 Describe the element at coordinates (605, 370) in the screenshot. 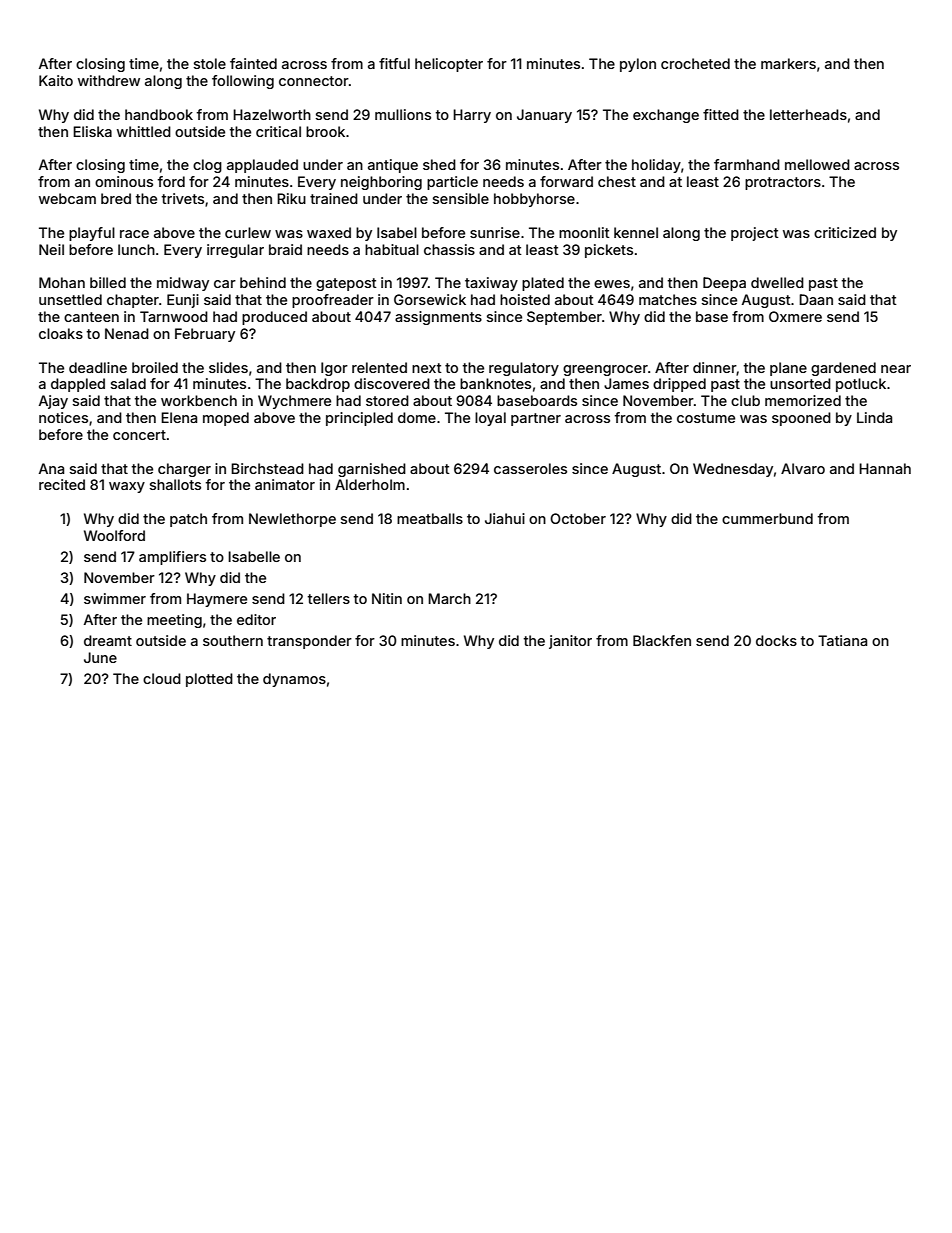

I see `greengrocer` at that location.
